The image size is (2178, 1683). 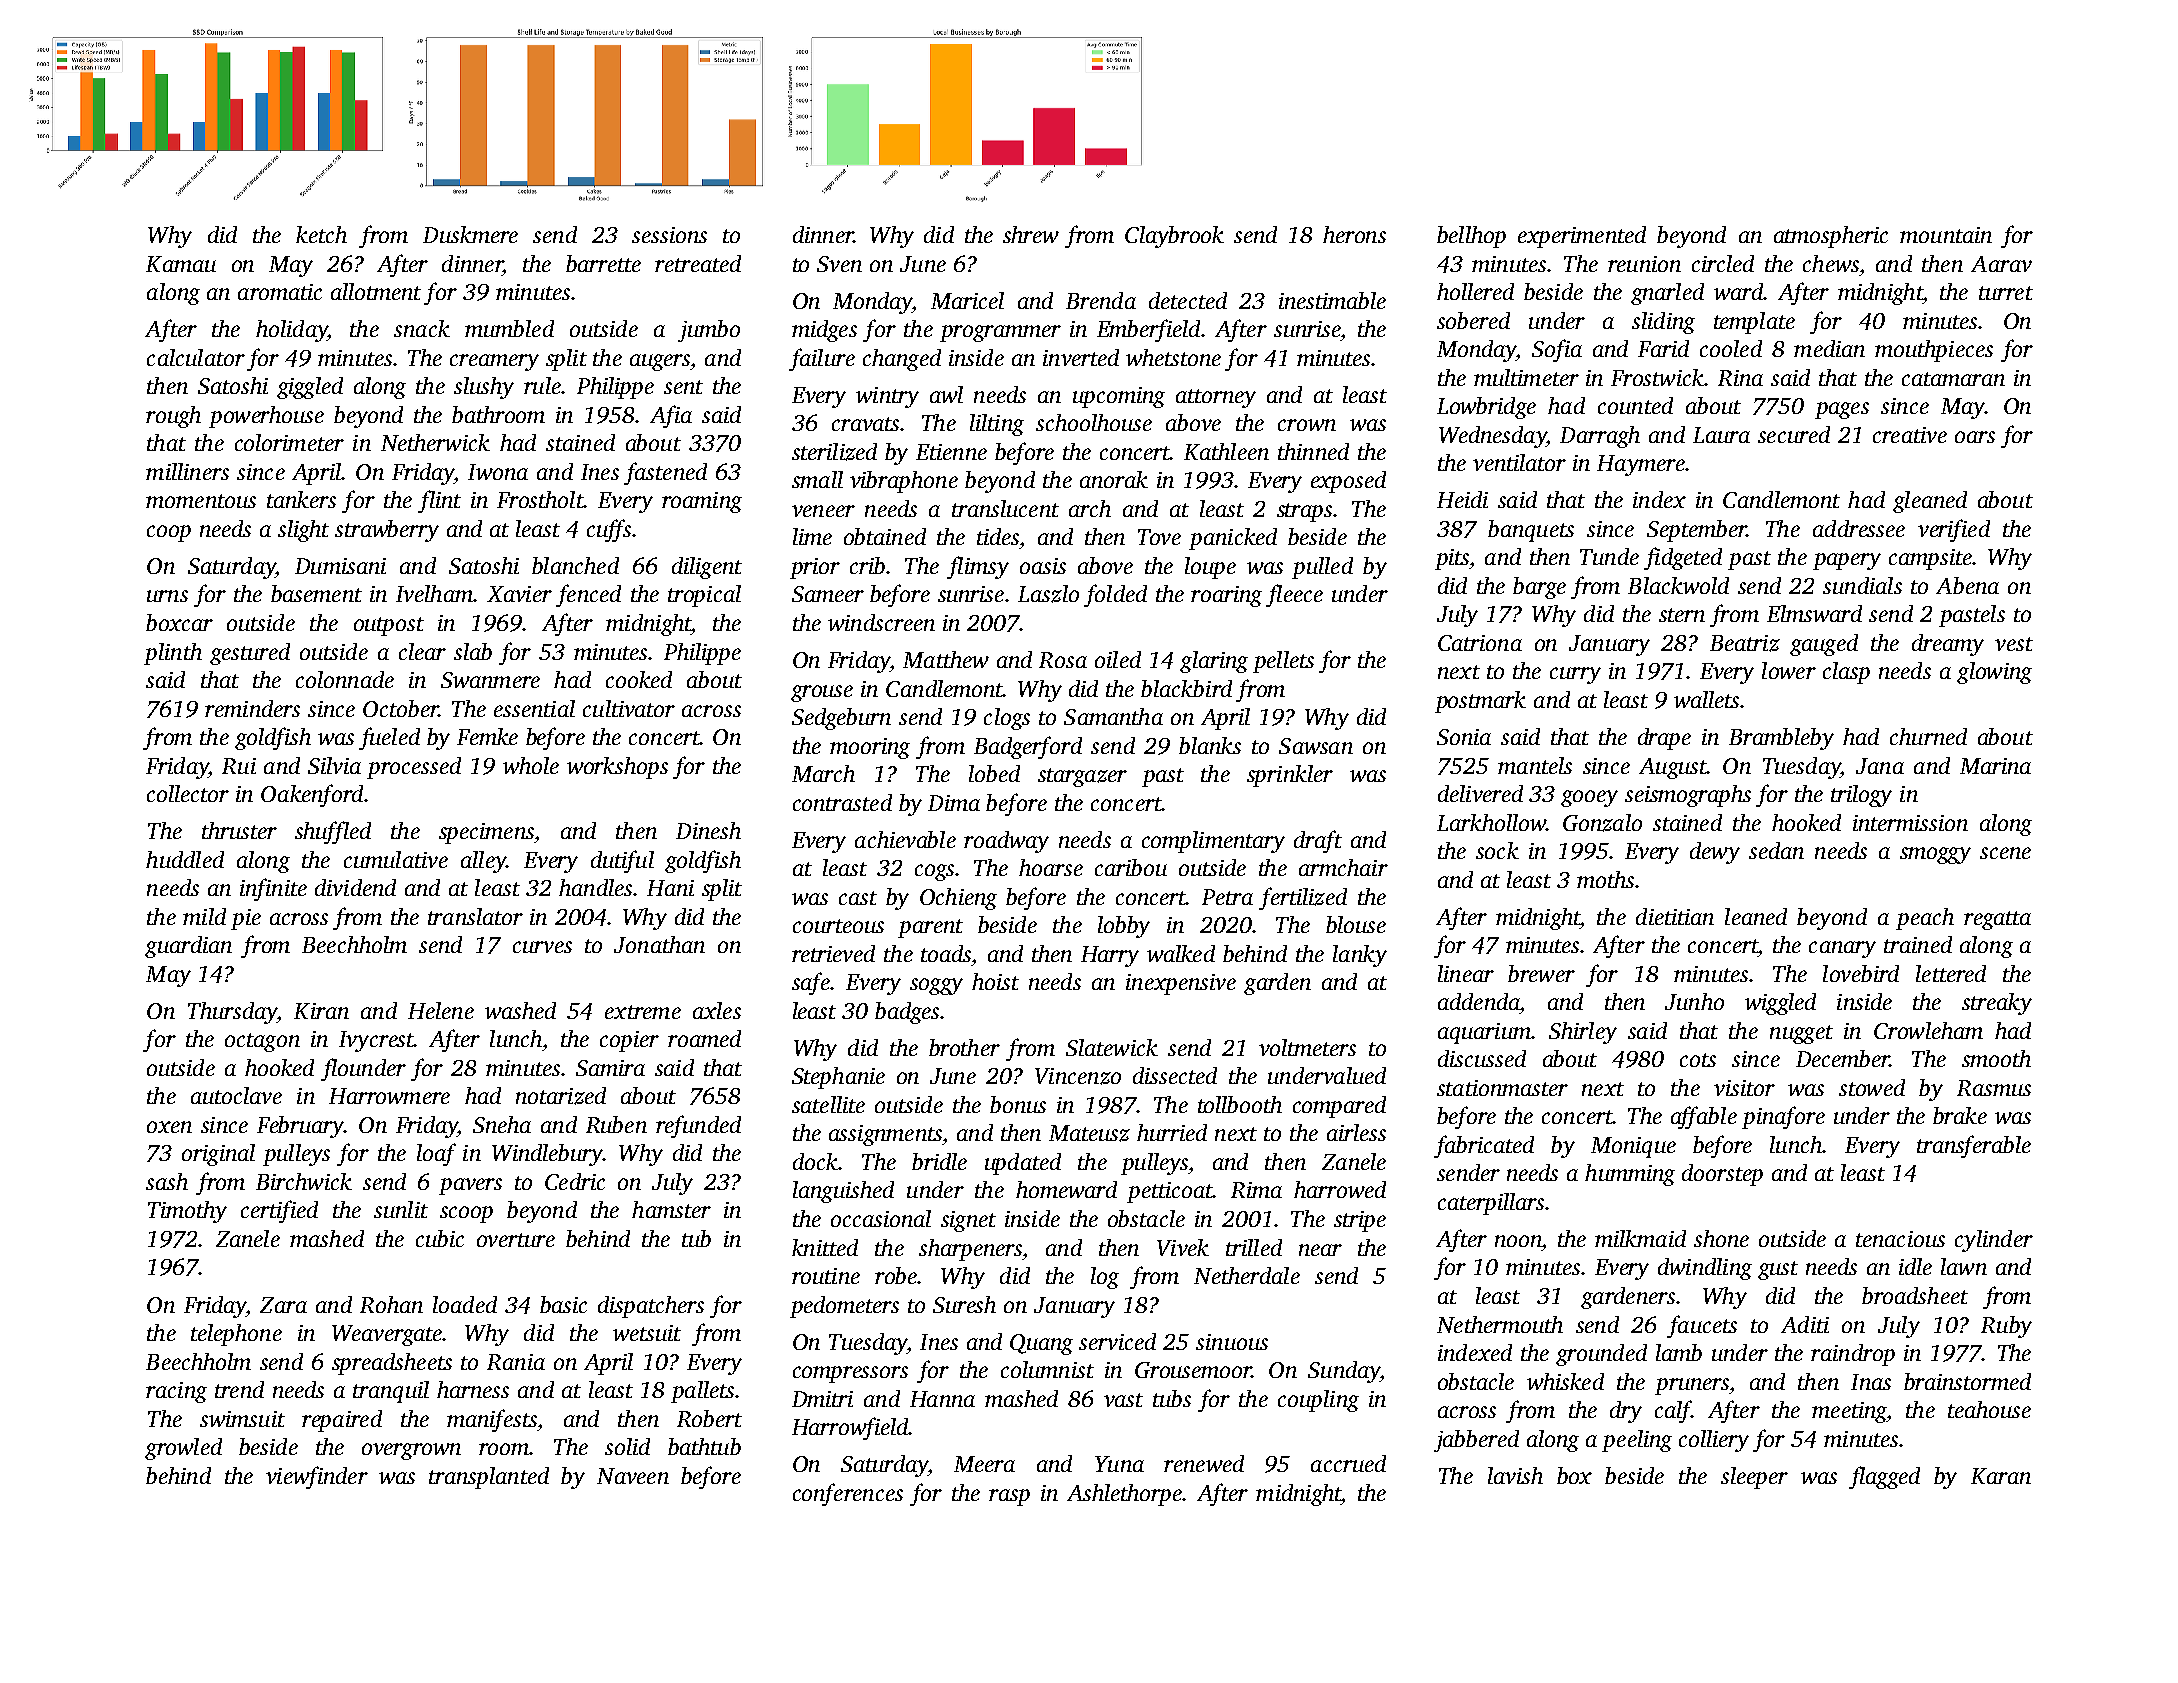 What do you see at coordinates (1954, 530) in the image?
I see `verified` at bounding box center [1954, 530].
